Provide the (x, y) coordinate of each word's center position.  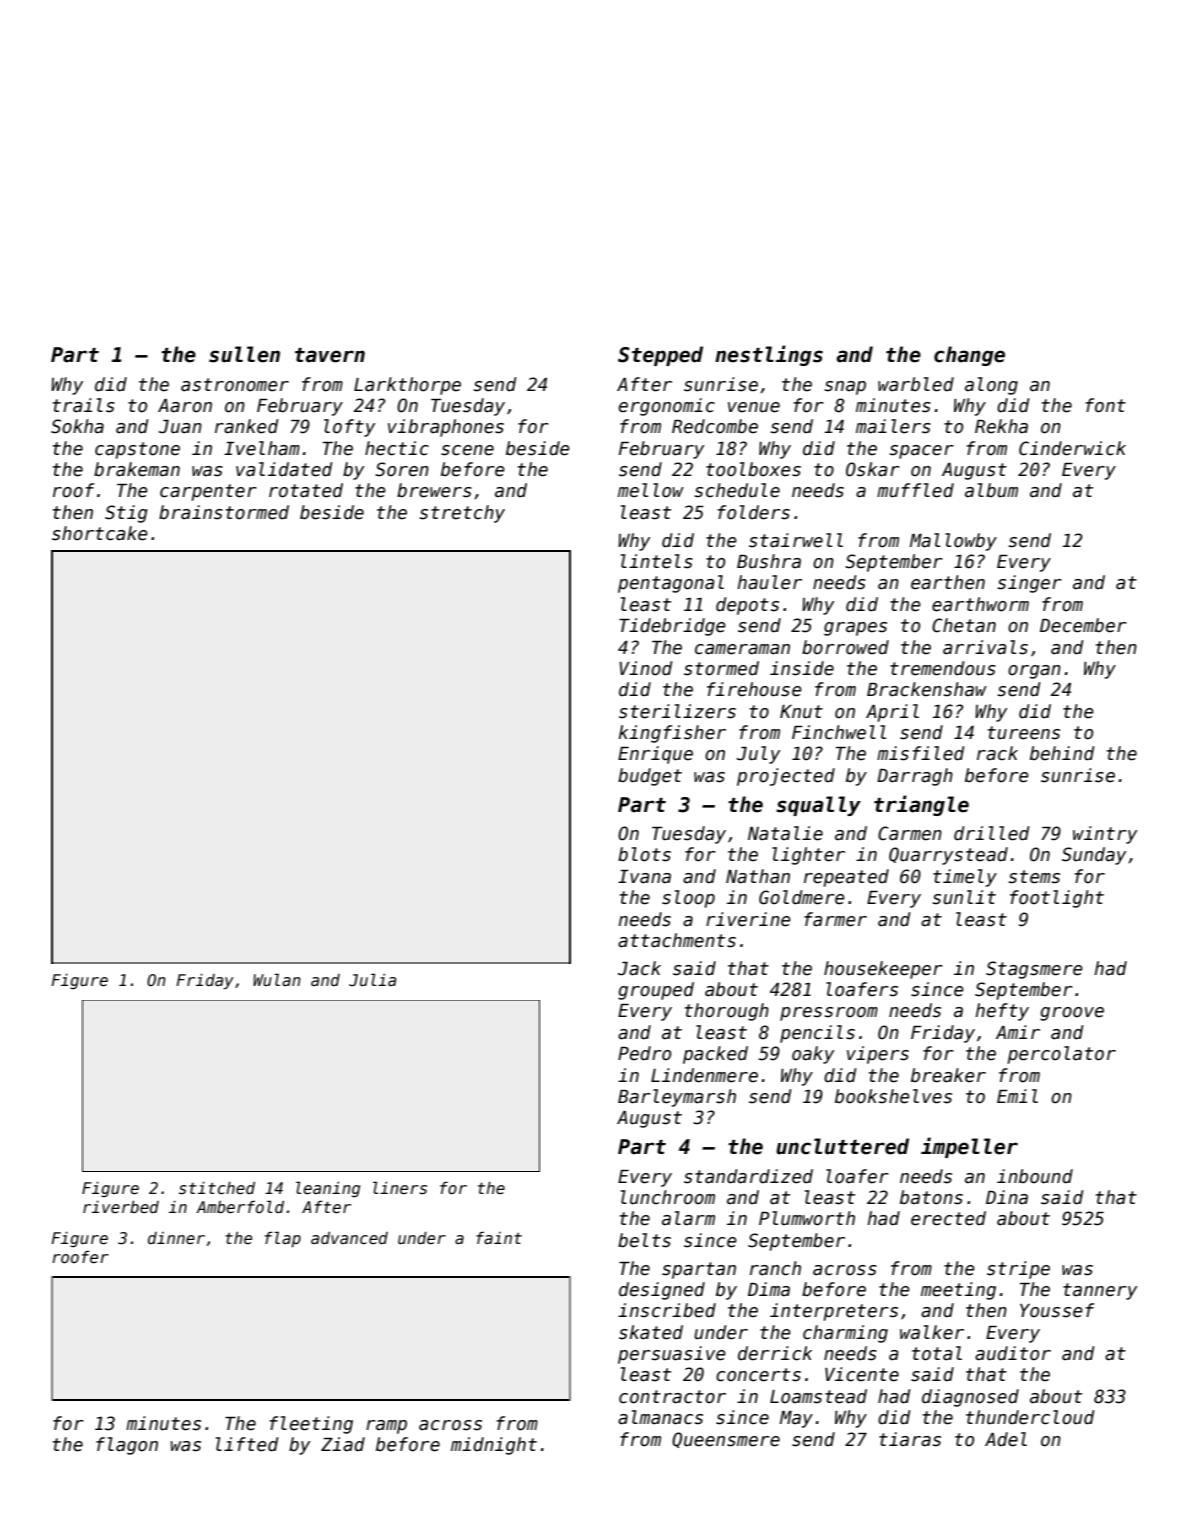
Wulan (277, 979)
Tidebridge (672, 627)
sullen (244, 354)
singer (1029, 584)
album (991, 490)
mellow (651, 490)
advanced (349, 1238)
